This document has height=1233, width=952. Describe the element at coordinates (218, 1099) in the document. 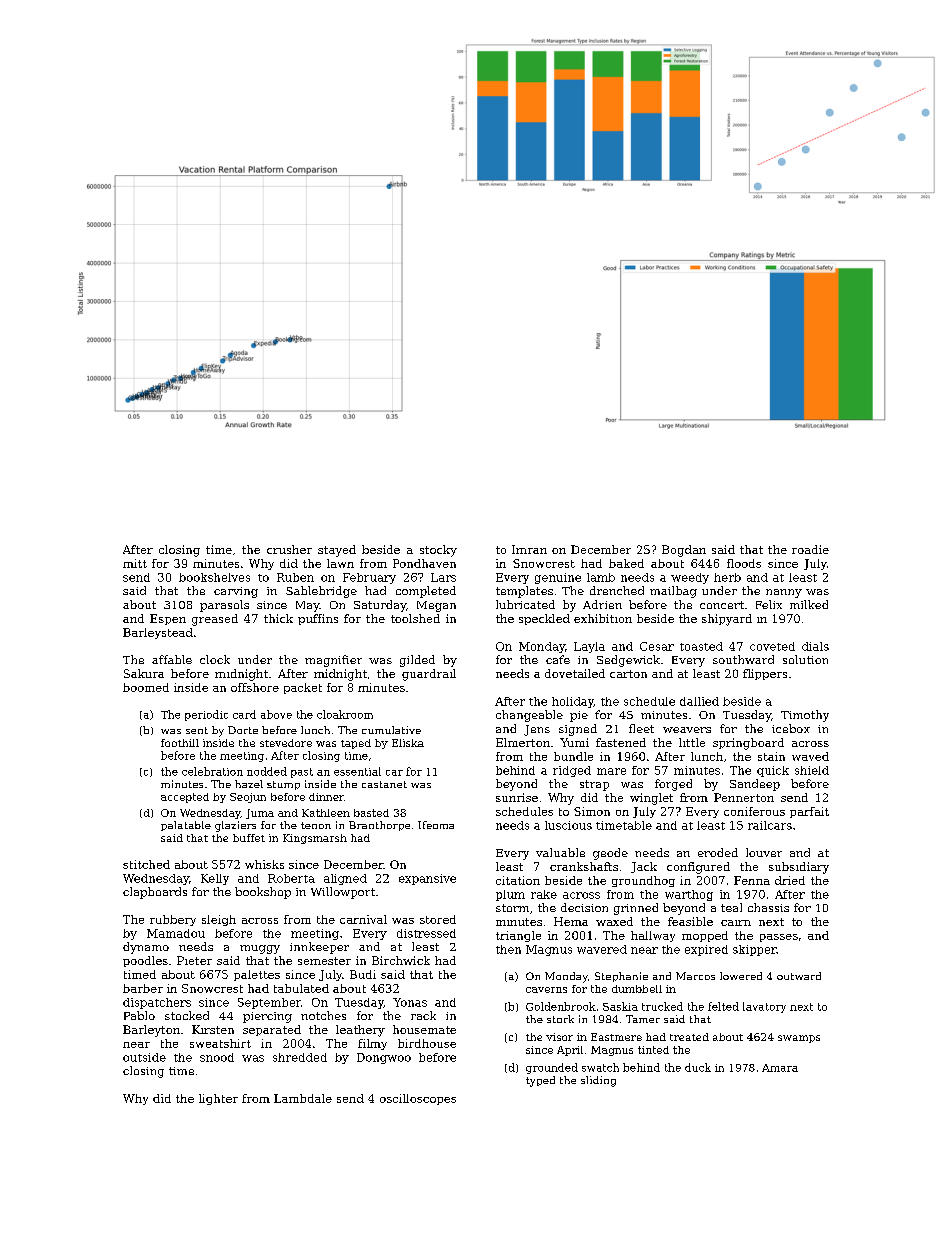

I see `lighter` at that location.
